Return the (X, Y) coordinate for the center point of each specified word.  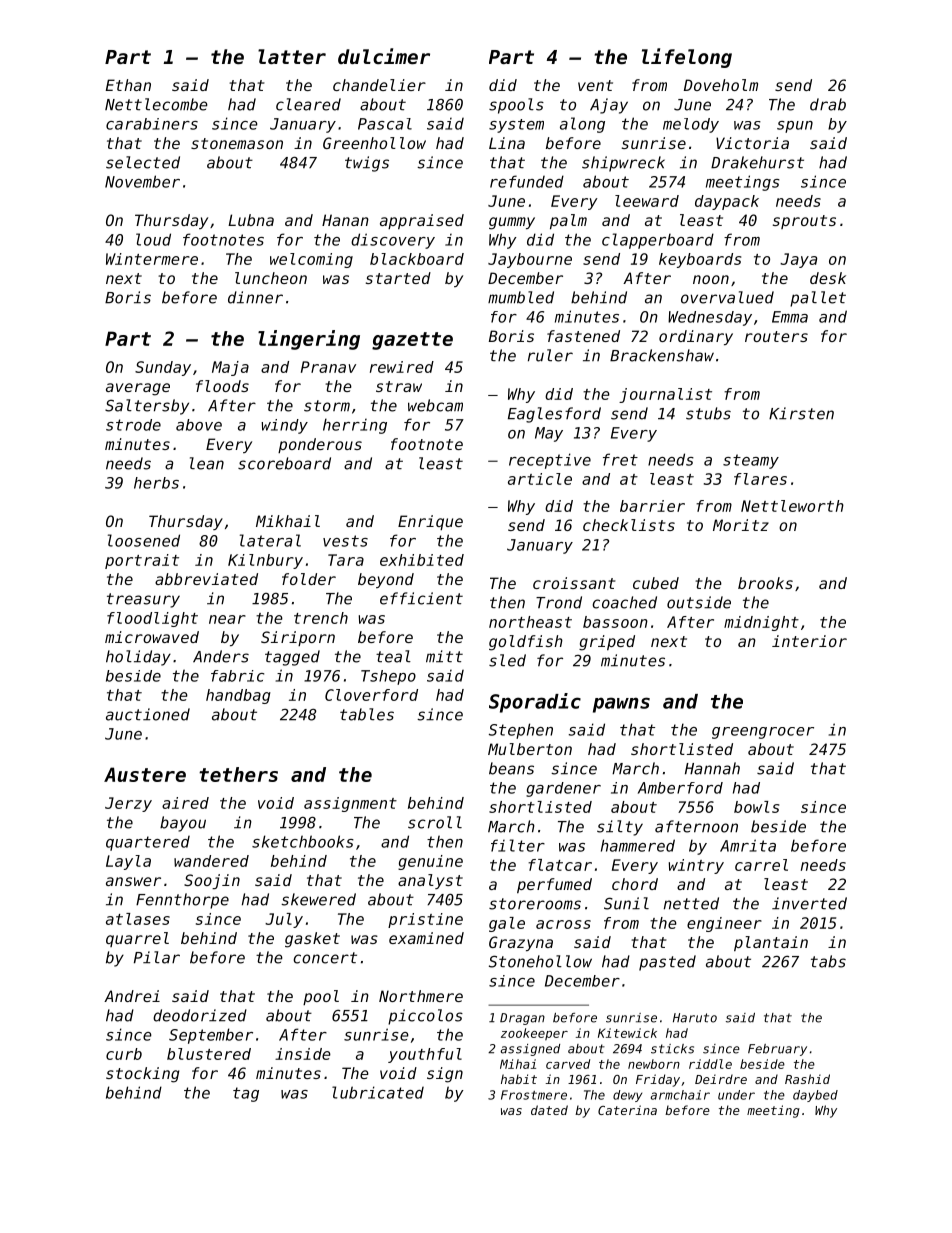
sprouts (804, 222)
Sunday (163, 368)
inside (303, 1054)
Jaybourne (530, 260)
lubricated (378, 1092)
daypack (727, 202)
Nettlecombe (156, 104)
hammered (638, 845)
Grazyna (521, 943)
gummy (512, 223)
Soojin (212, 881)
